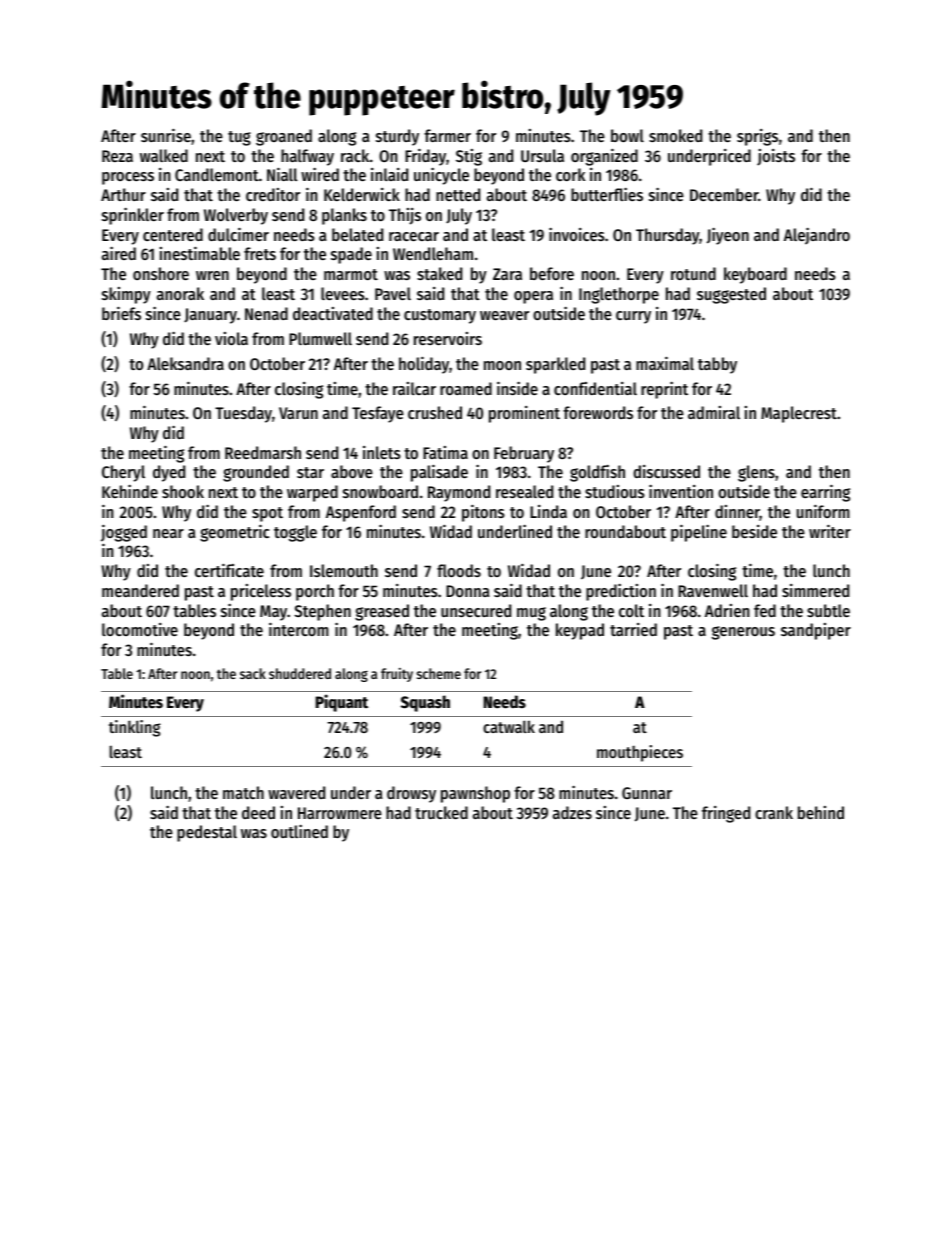  What do you see at coordinates (207, 833) in the image?
I see `pedestal` at bounding box center [207, 833].
